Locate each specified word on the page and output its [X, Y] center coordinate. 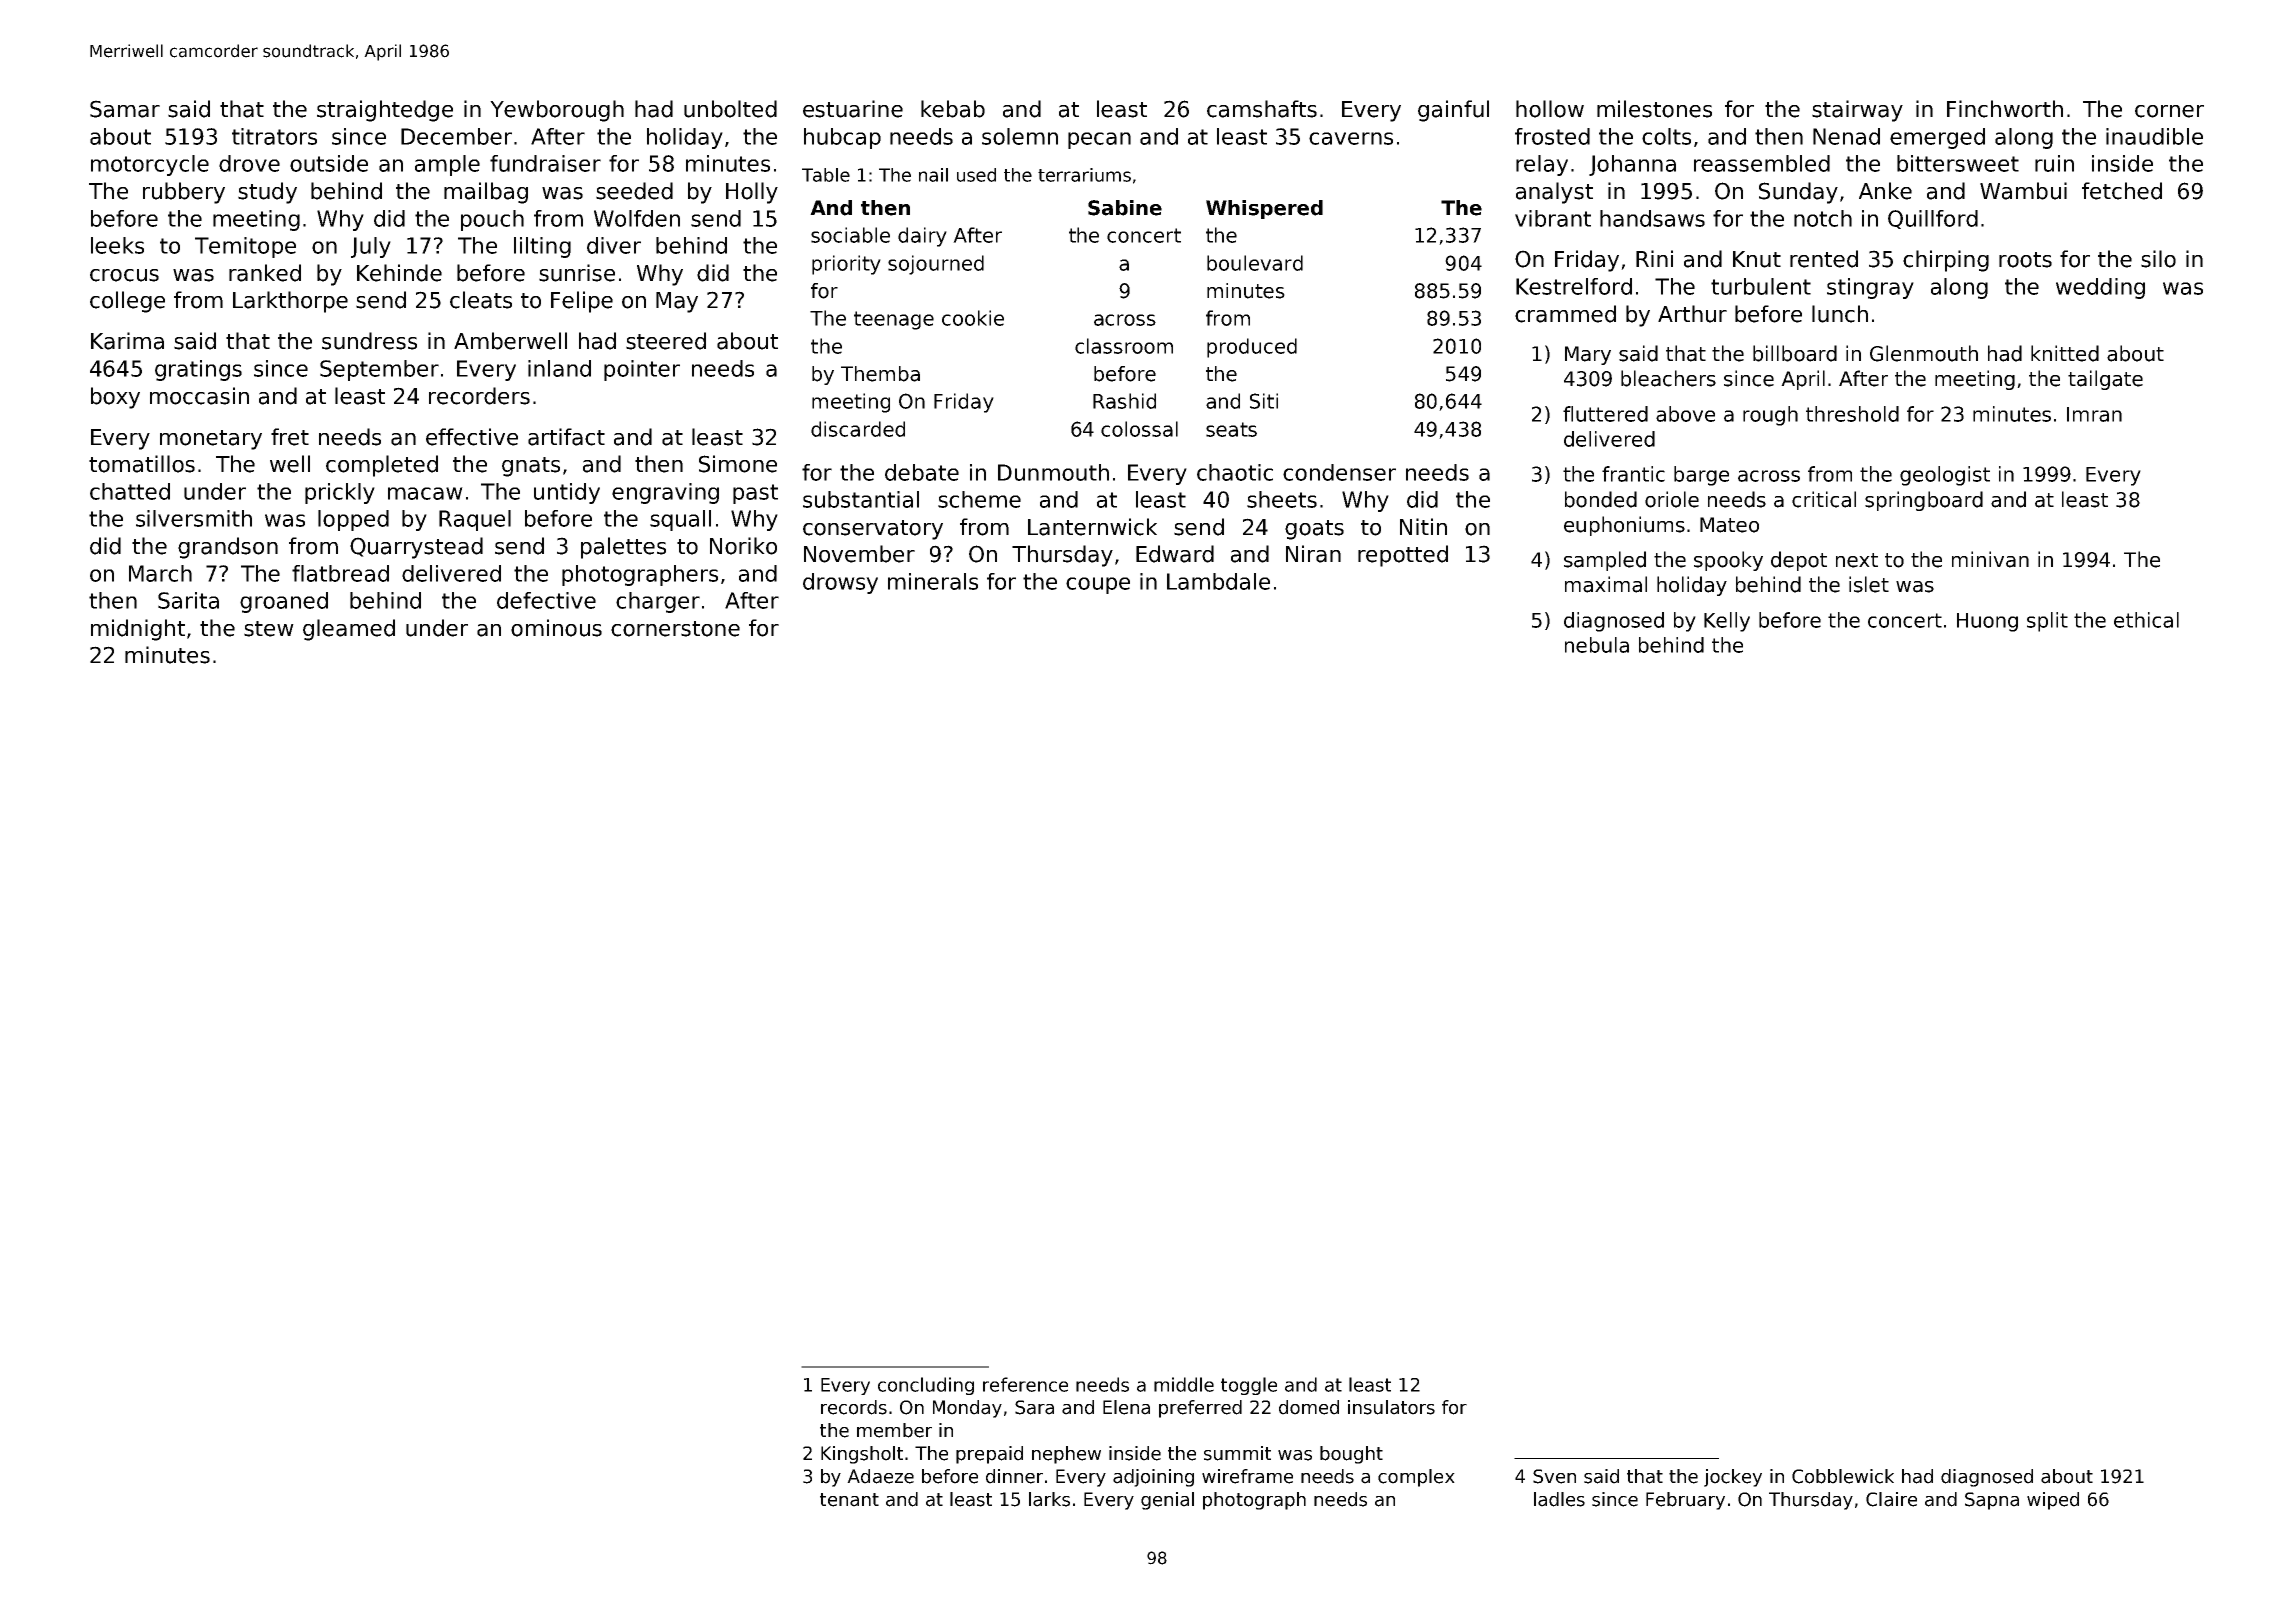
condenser [1339, 472]
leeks [117, 245]
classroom [1124, 346]
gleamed [349, 630]
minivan [1990, 559]
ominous [556, 628]
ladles [1559, 1499]
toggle [1249, 1386]
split [2047, 622]
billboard [1795, 353]
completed [382, 466]
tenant [849, 1500]
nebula [1597, 645]
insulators [1391, 1407]
